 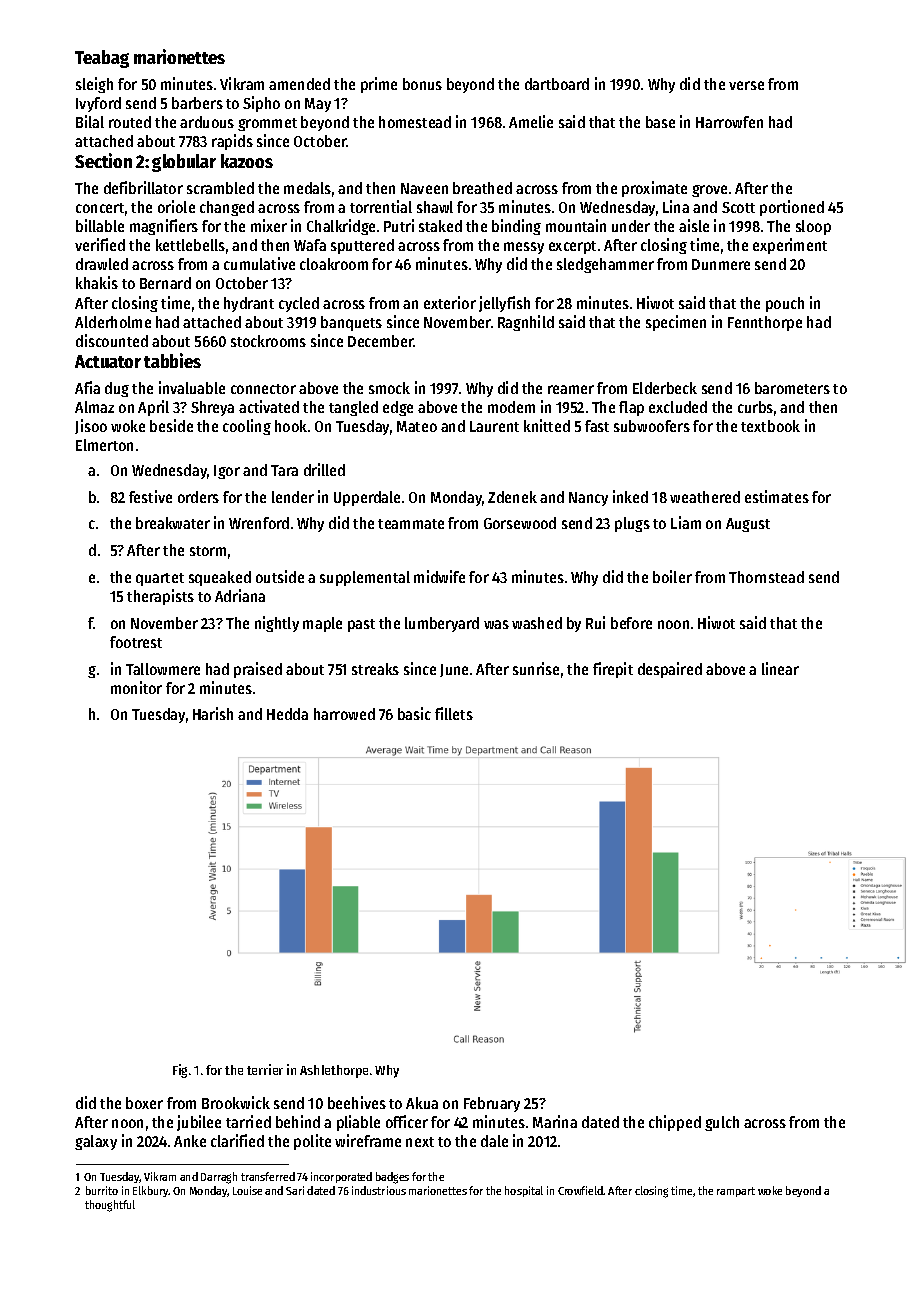 I want to click on beside, so click(x=171, y=425).
